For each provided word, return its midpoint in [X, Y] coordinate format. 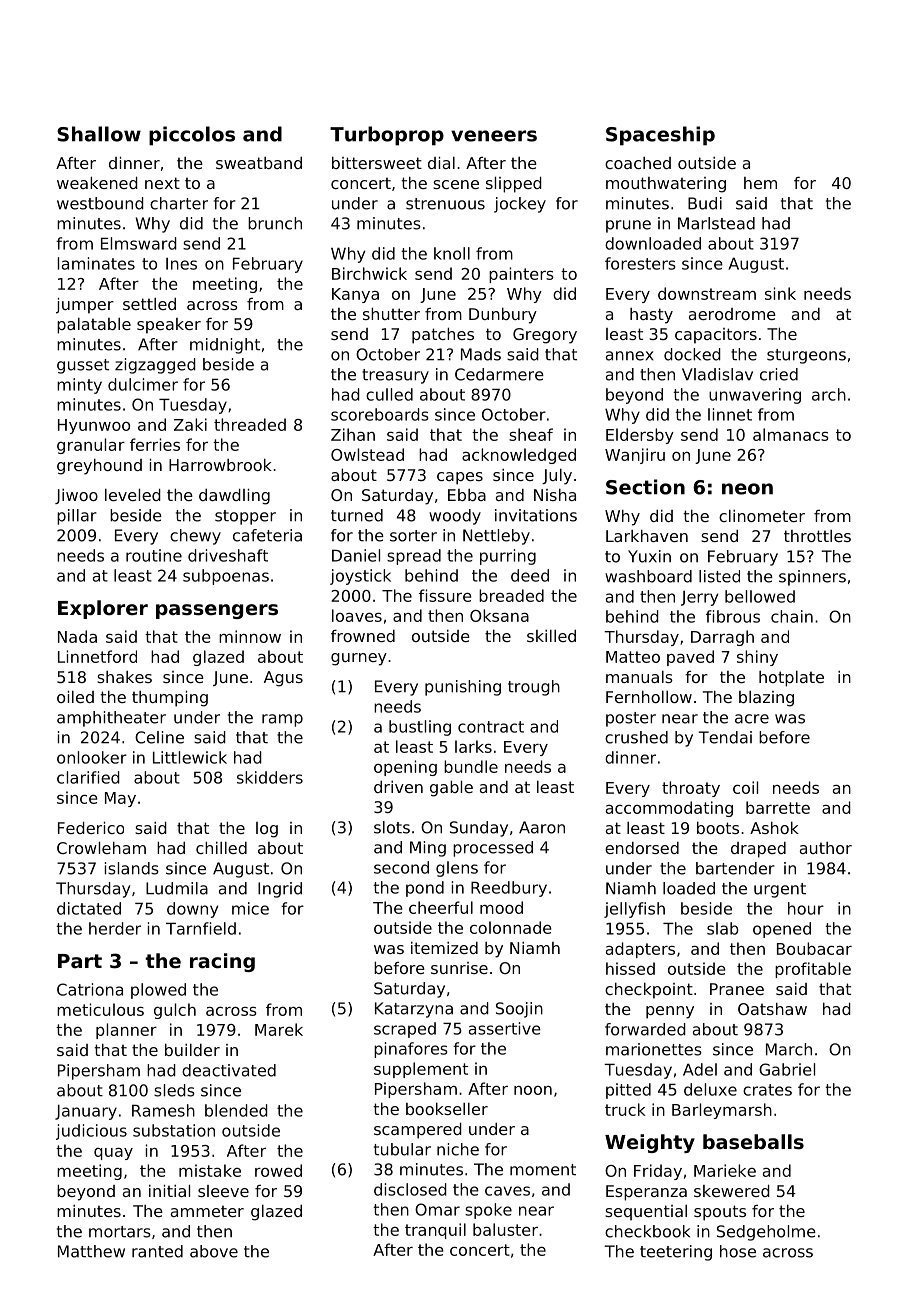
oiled [75, 697]
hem [760, 183]
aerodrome [732, 314]
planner [126, 1031]
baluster [505, 1229]
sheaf [531, 434]
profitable [813, 970]
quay [113, 1154]
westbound [100, 203]
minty [79, 386]
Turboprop [387, 136]
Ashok [774, 828]
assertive [505, 1028]
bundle [471, 766]
